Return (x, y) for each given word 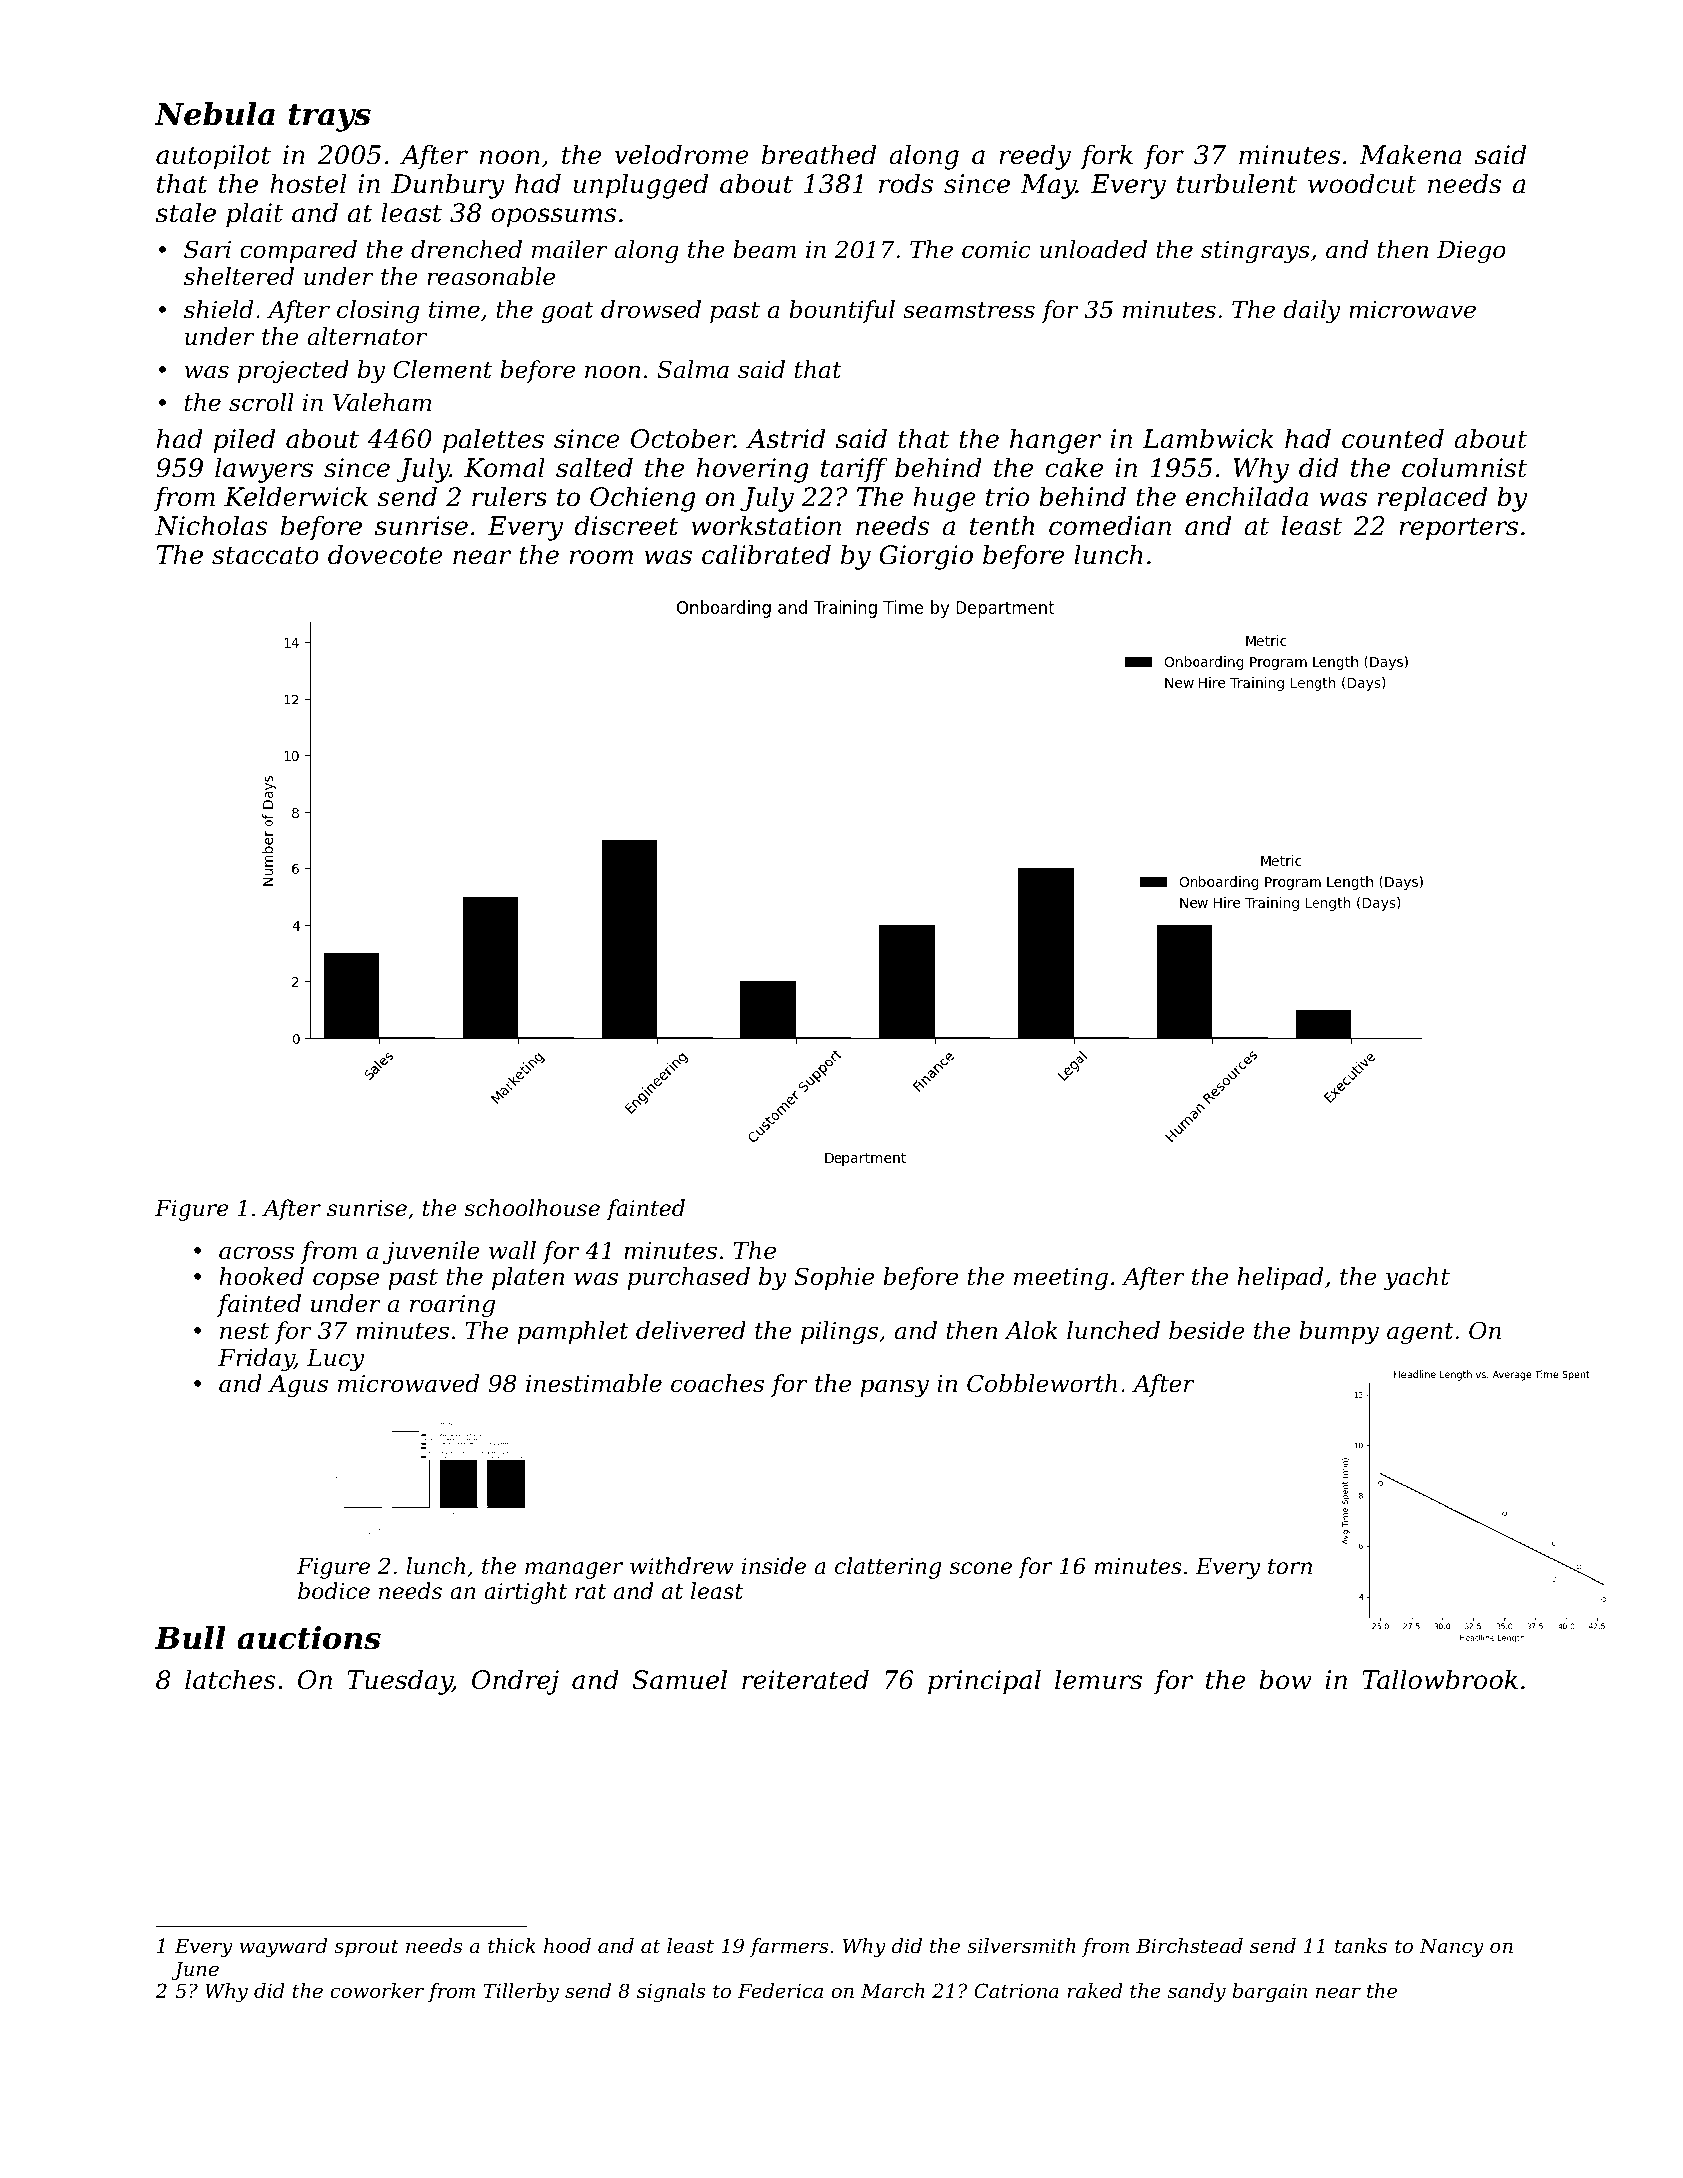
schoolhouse (532, 1208)
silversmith (1021, 1946)
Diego (1471, 252)
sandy (1197, 1993)
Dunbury (448, 186)
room (601, 557)
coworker (377, 1991)
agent (1420, 1333)
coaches (717, 1383)
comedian (1110, 525)
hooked (261, 1276)
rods (906, 183)
